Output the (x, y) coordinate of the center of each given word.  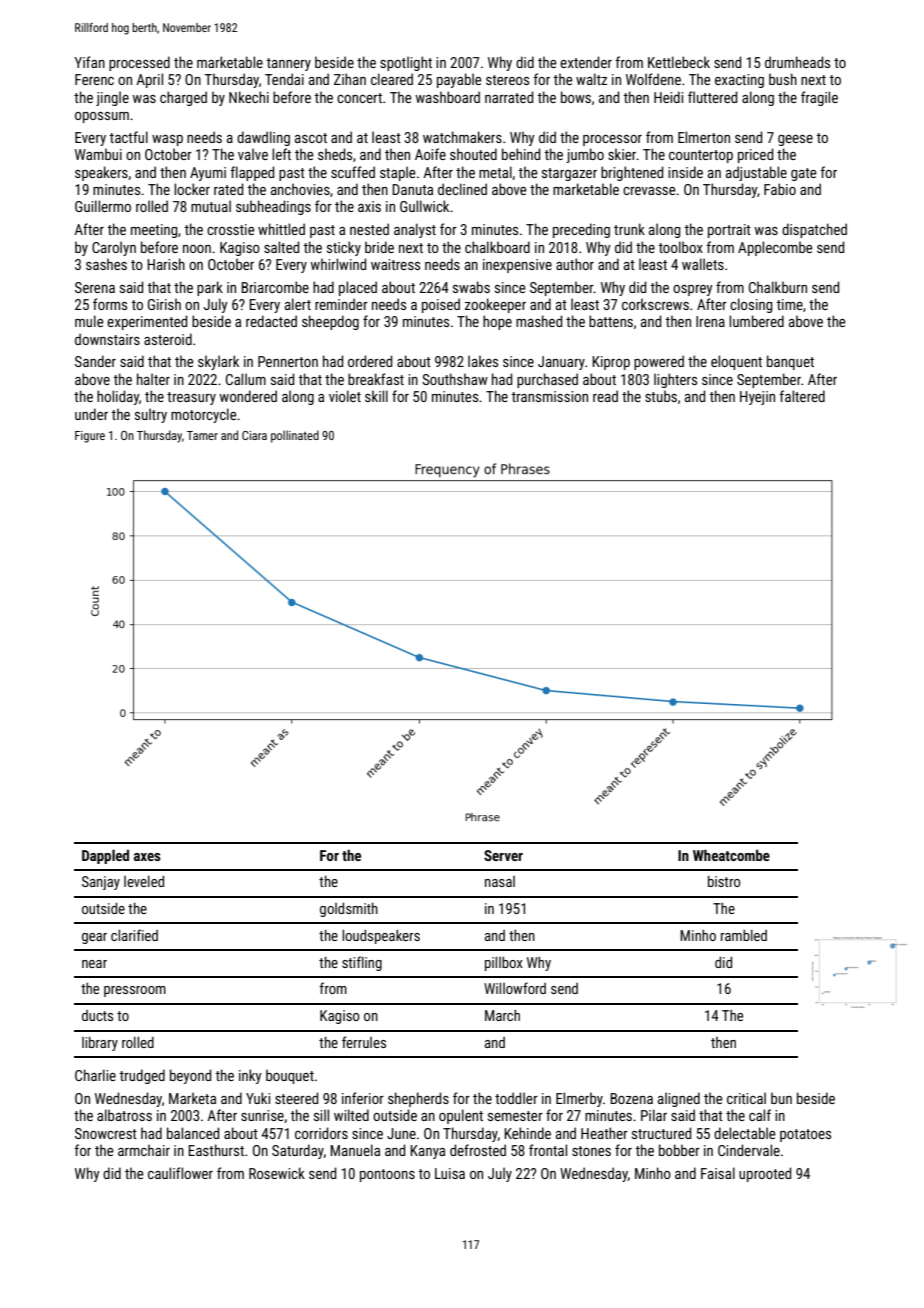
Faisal (718, 1173)
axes (147, 857)
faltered (802, 396)
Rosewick (277, 1173)
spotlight (406, 63)
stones (591, 1151)
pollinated (295, 436)
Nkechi (249, 97)
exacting (739, 81)
